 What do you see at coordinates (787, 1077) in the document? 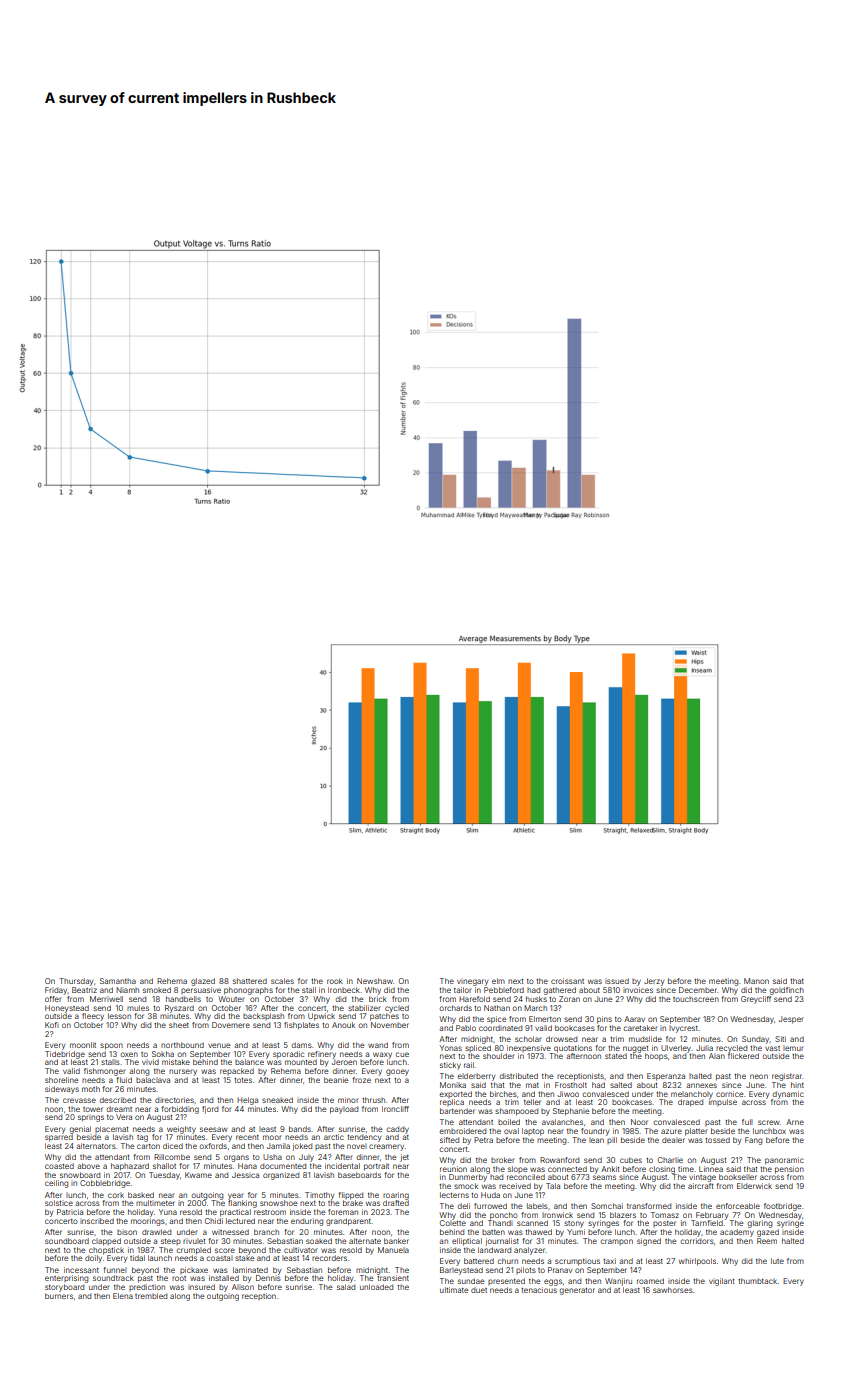
I see `registrar` at bounding box center [787, 1077].
